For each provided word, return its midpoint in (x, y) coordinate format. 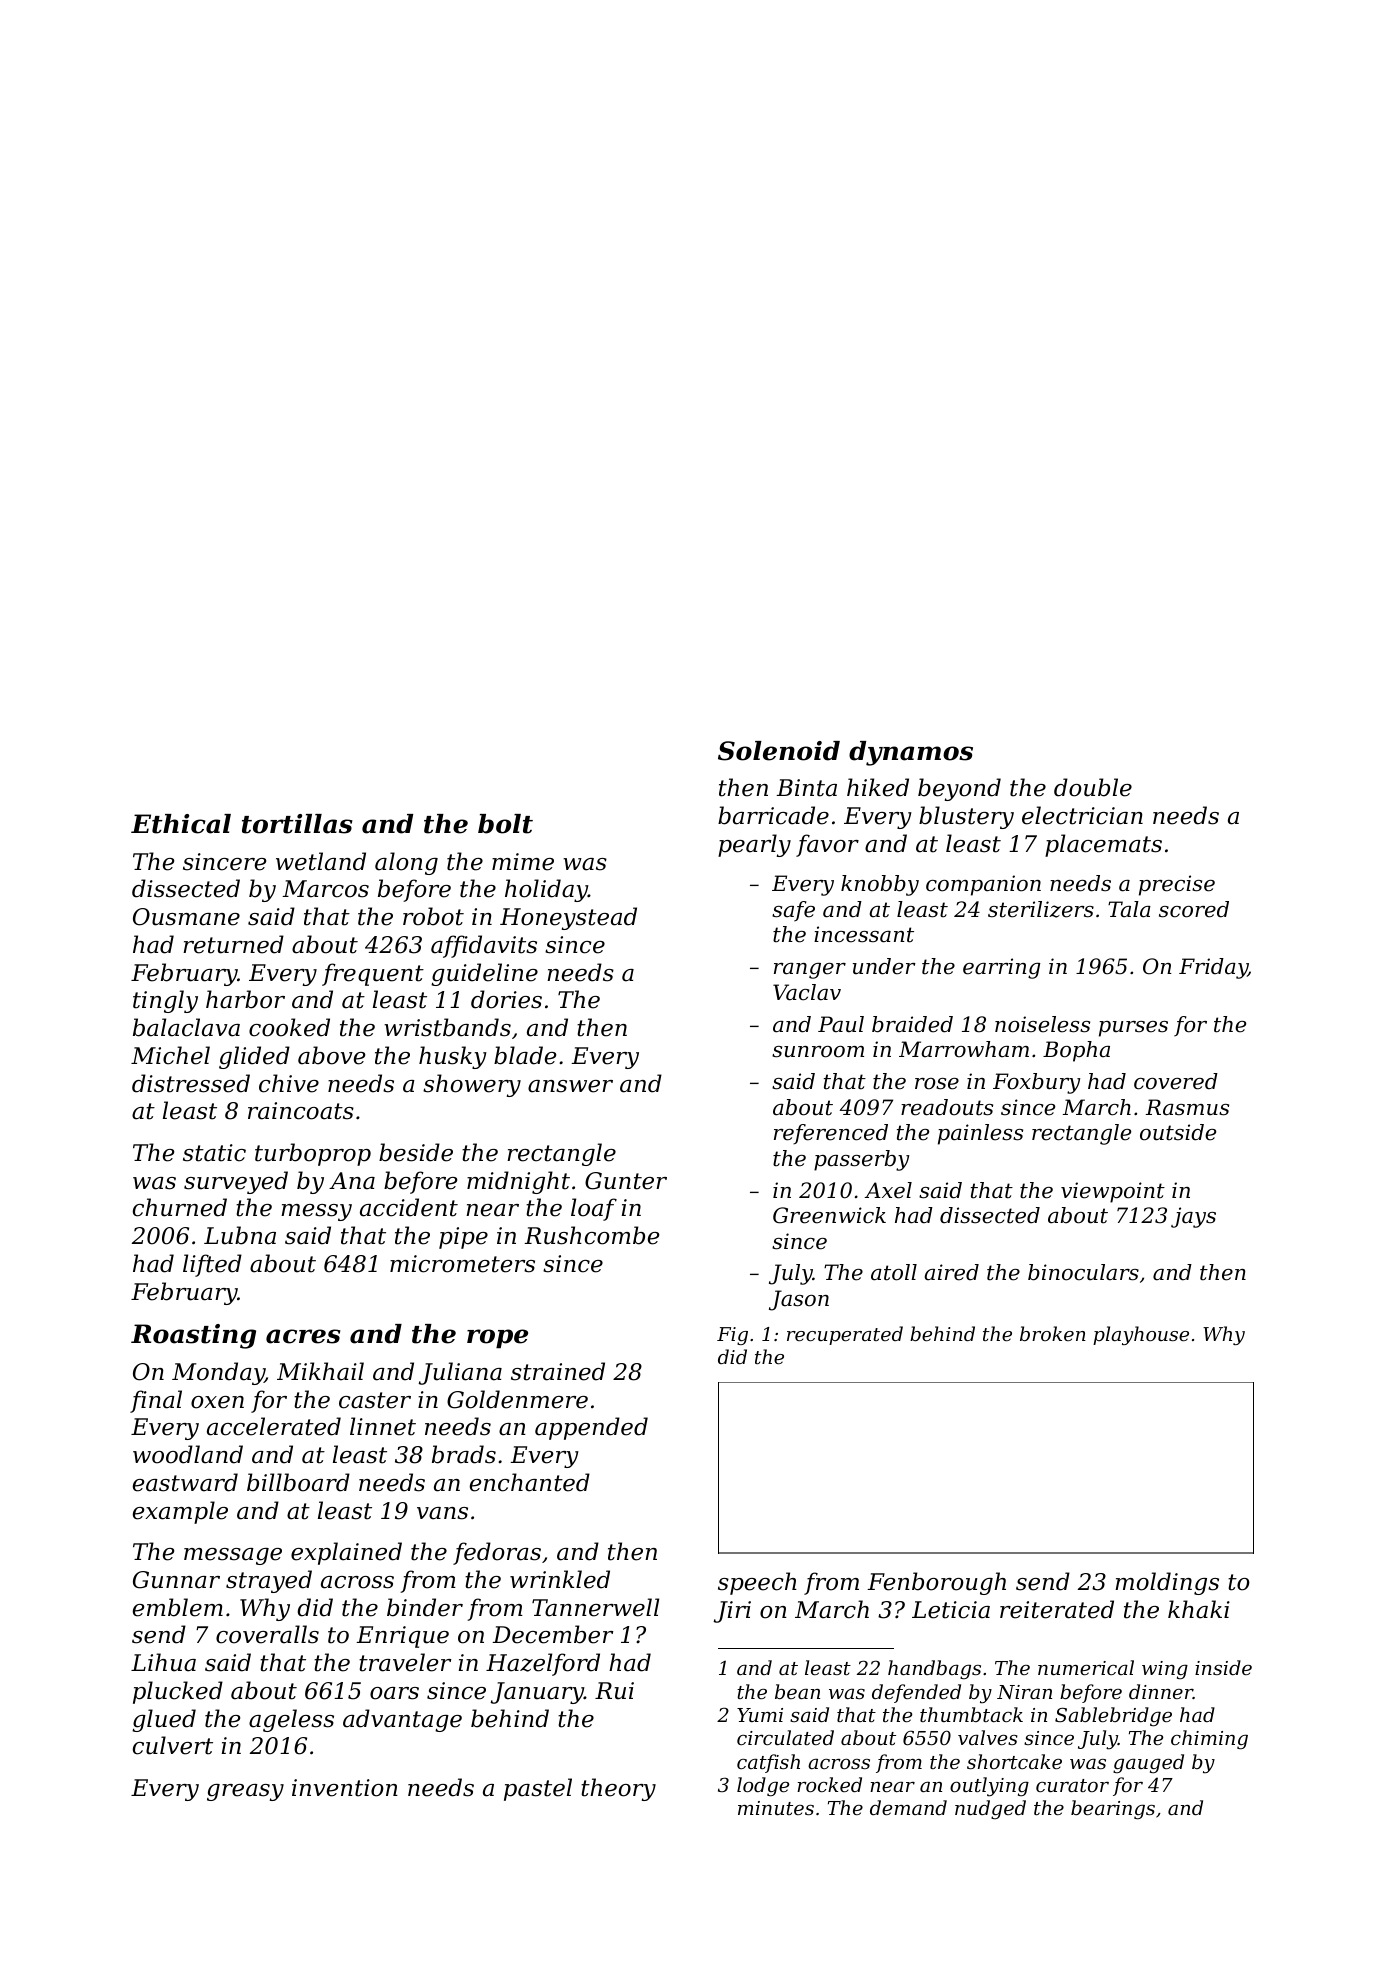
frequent (373, 974)
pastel (538, 1789)
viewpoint (1113, 1192)
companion (983, 885)
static (214, 1153)
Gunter (626, 1181)
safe (793, 911)
